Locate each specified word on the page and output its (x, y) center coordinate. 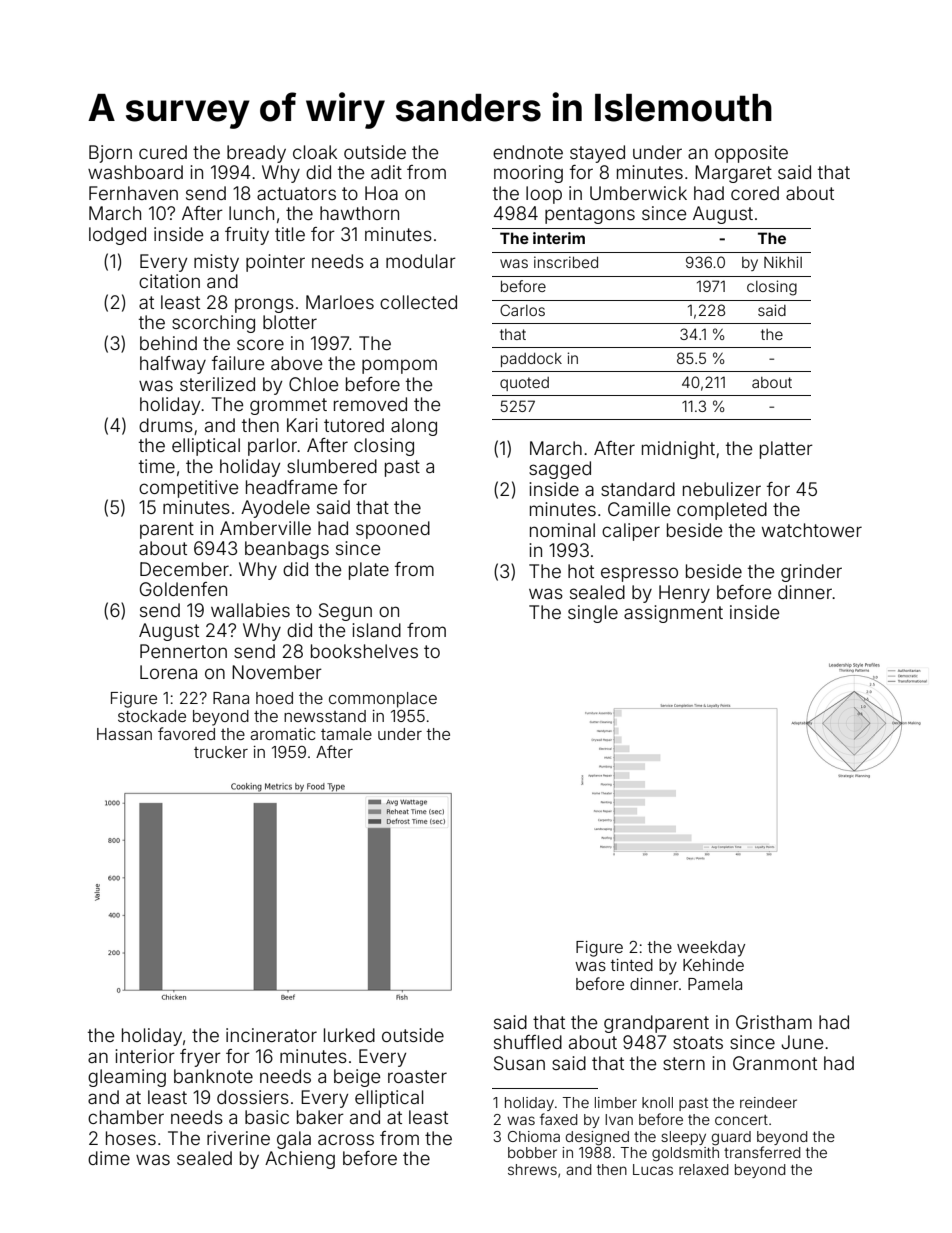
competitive (188, 489)
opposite (751, 154)
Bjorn (110, 154)
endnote (528, 152)
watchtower (812, 530)
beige (357, 1078)
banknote (213, 1076)
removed (370, 404)
